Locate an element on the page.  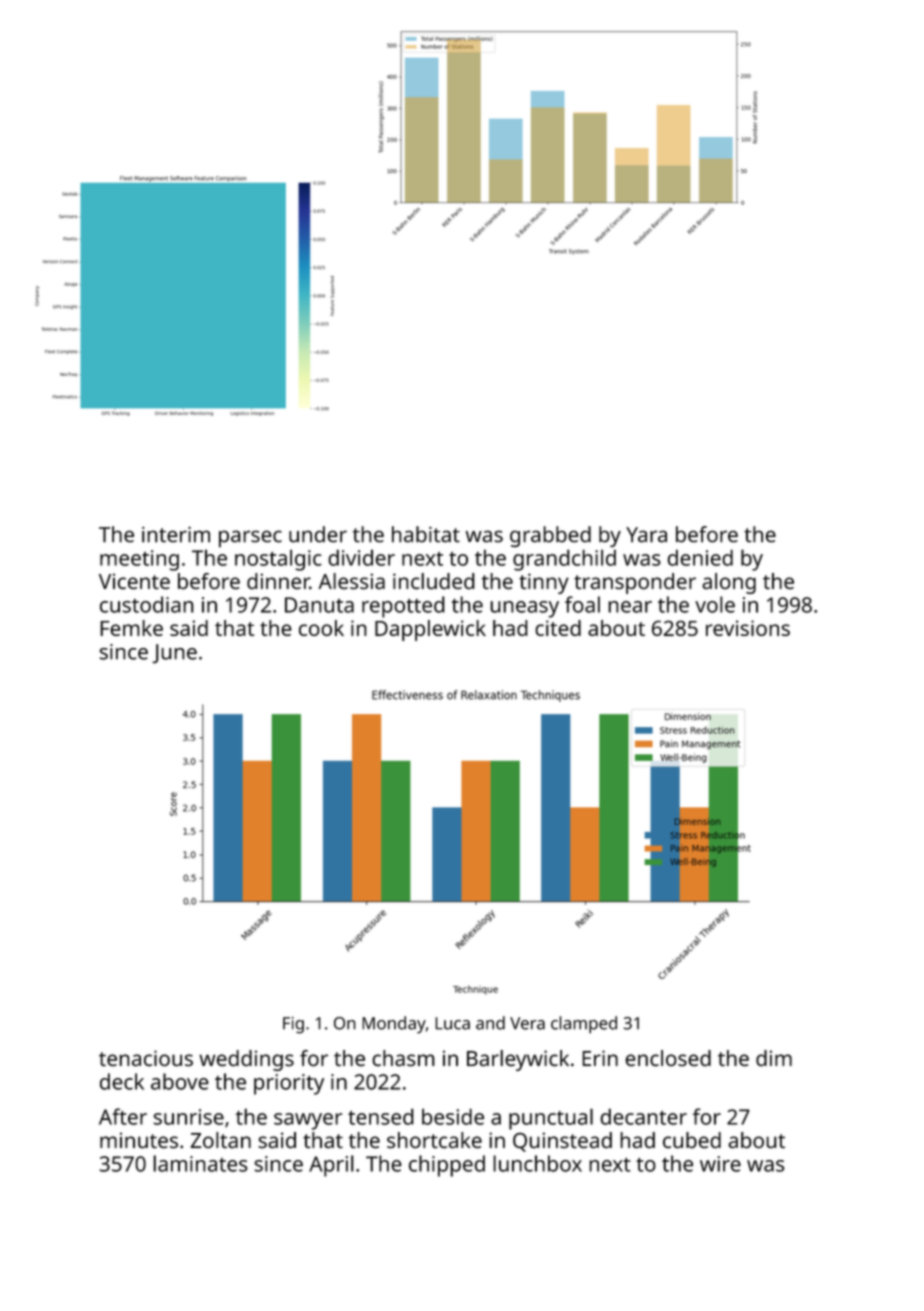
weddings is located at coordinates (246, 1060).
